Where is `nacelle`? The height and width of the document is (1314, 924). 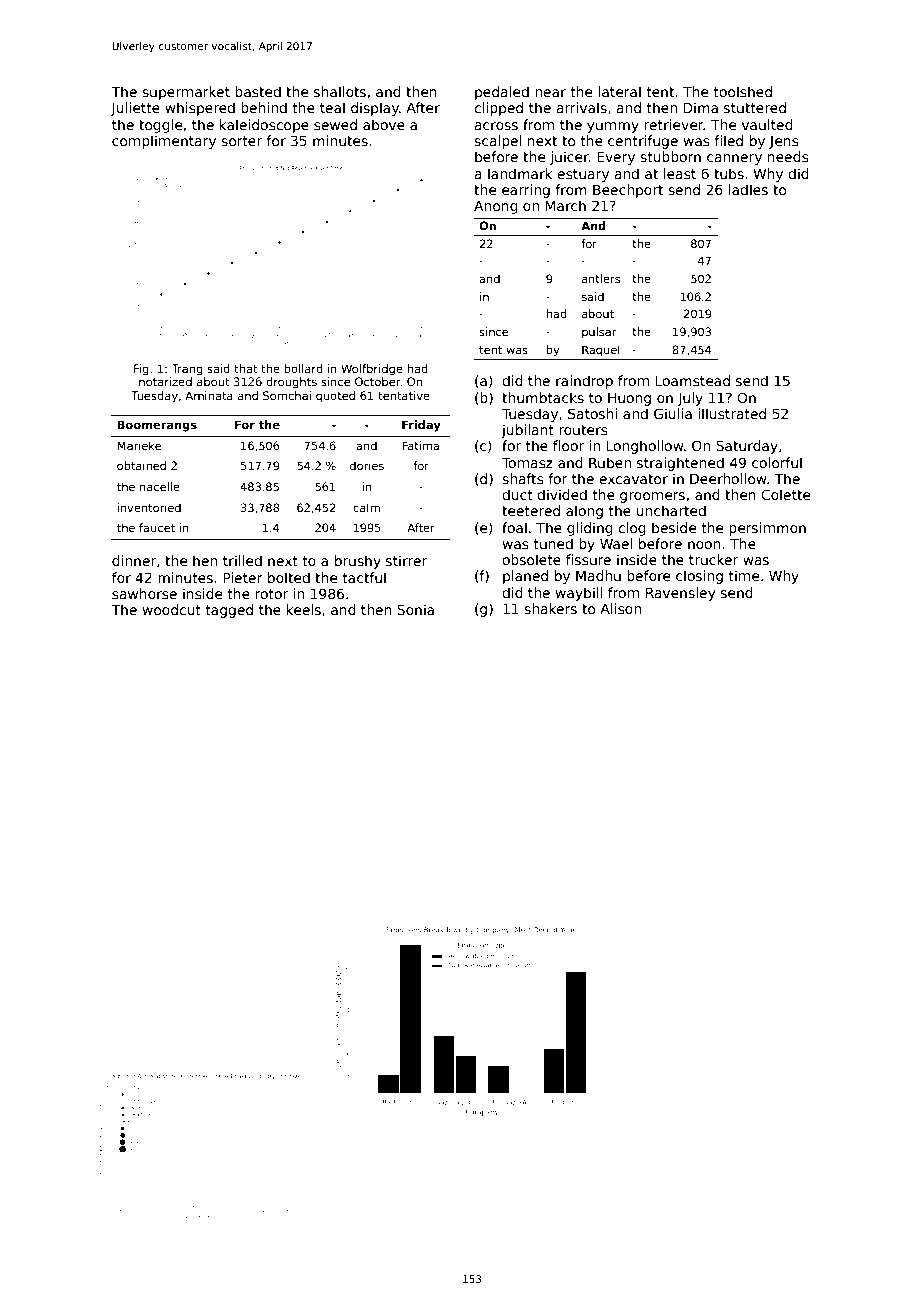
nacelle is located at coordinates (160, 486).
